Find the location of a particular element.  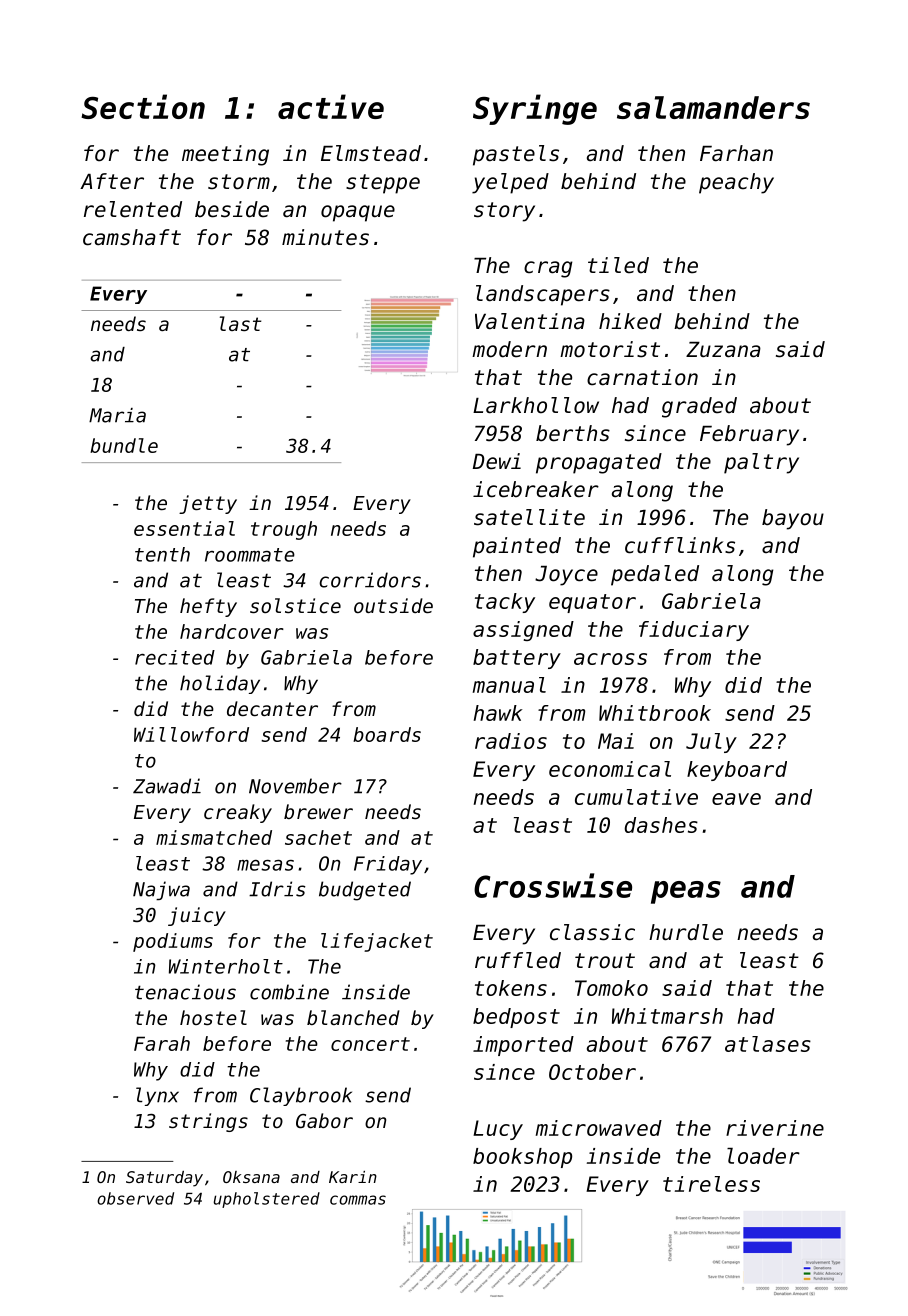

Gabor is located at coordinates (324, 1120).
